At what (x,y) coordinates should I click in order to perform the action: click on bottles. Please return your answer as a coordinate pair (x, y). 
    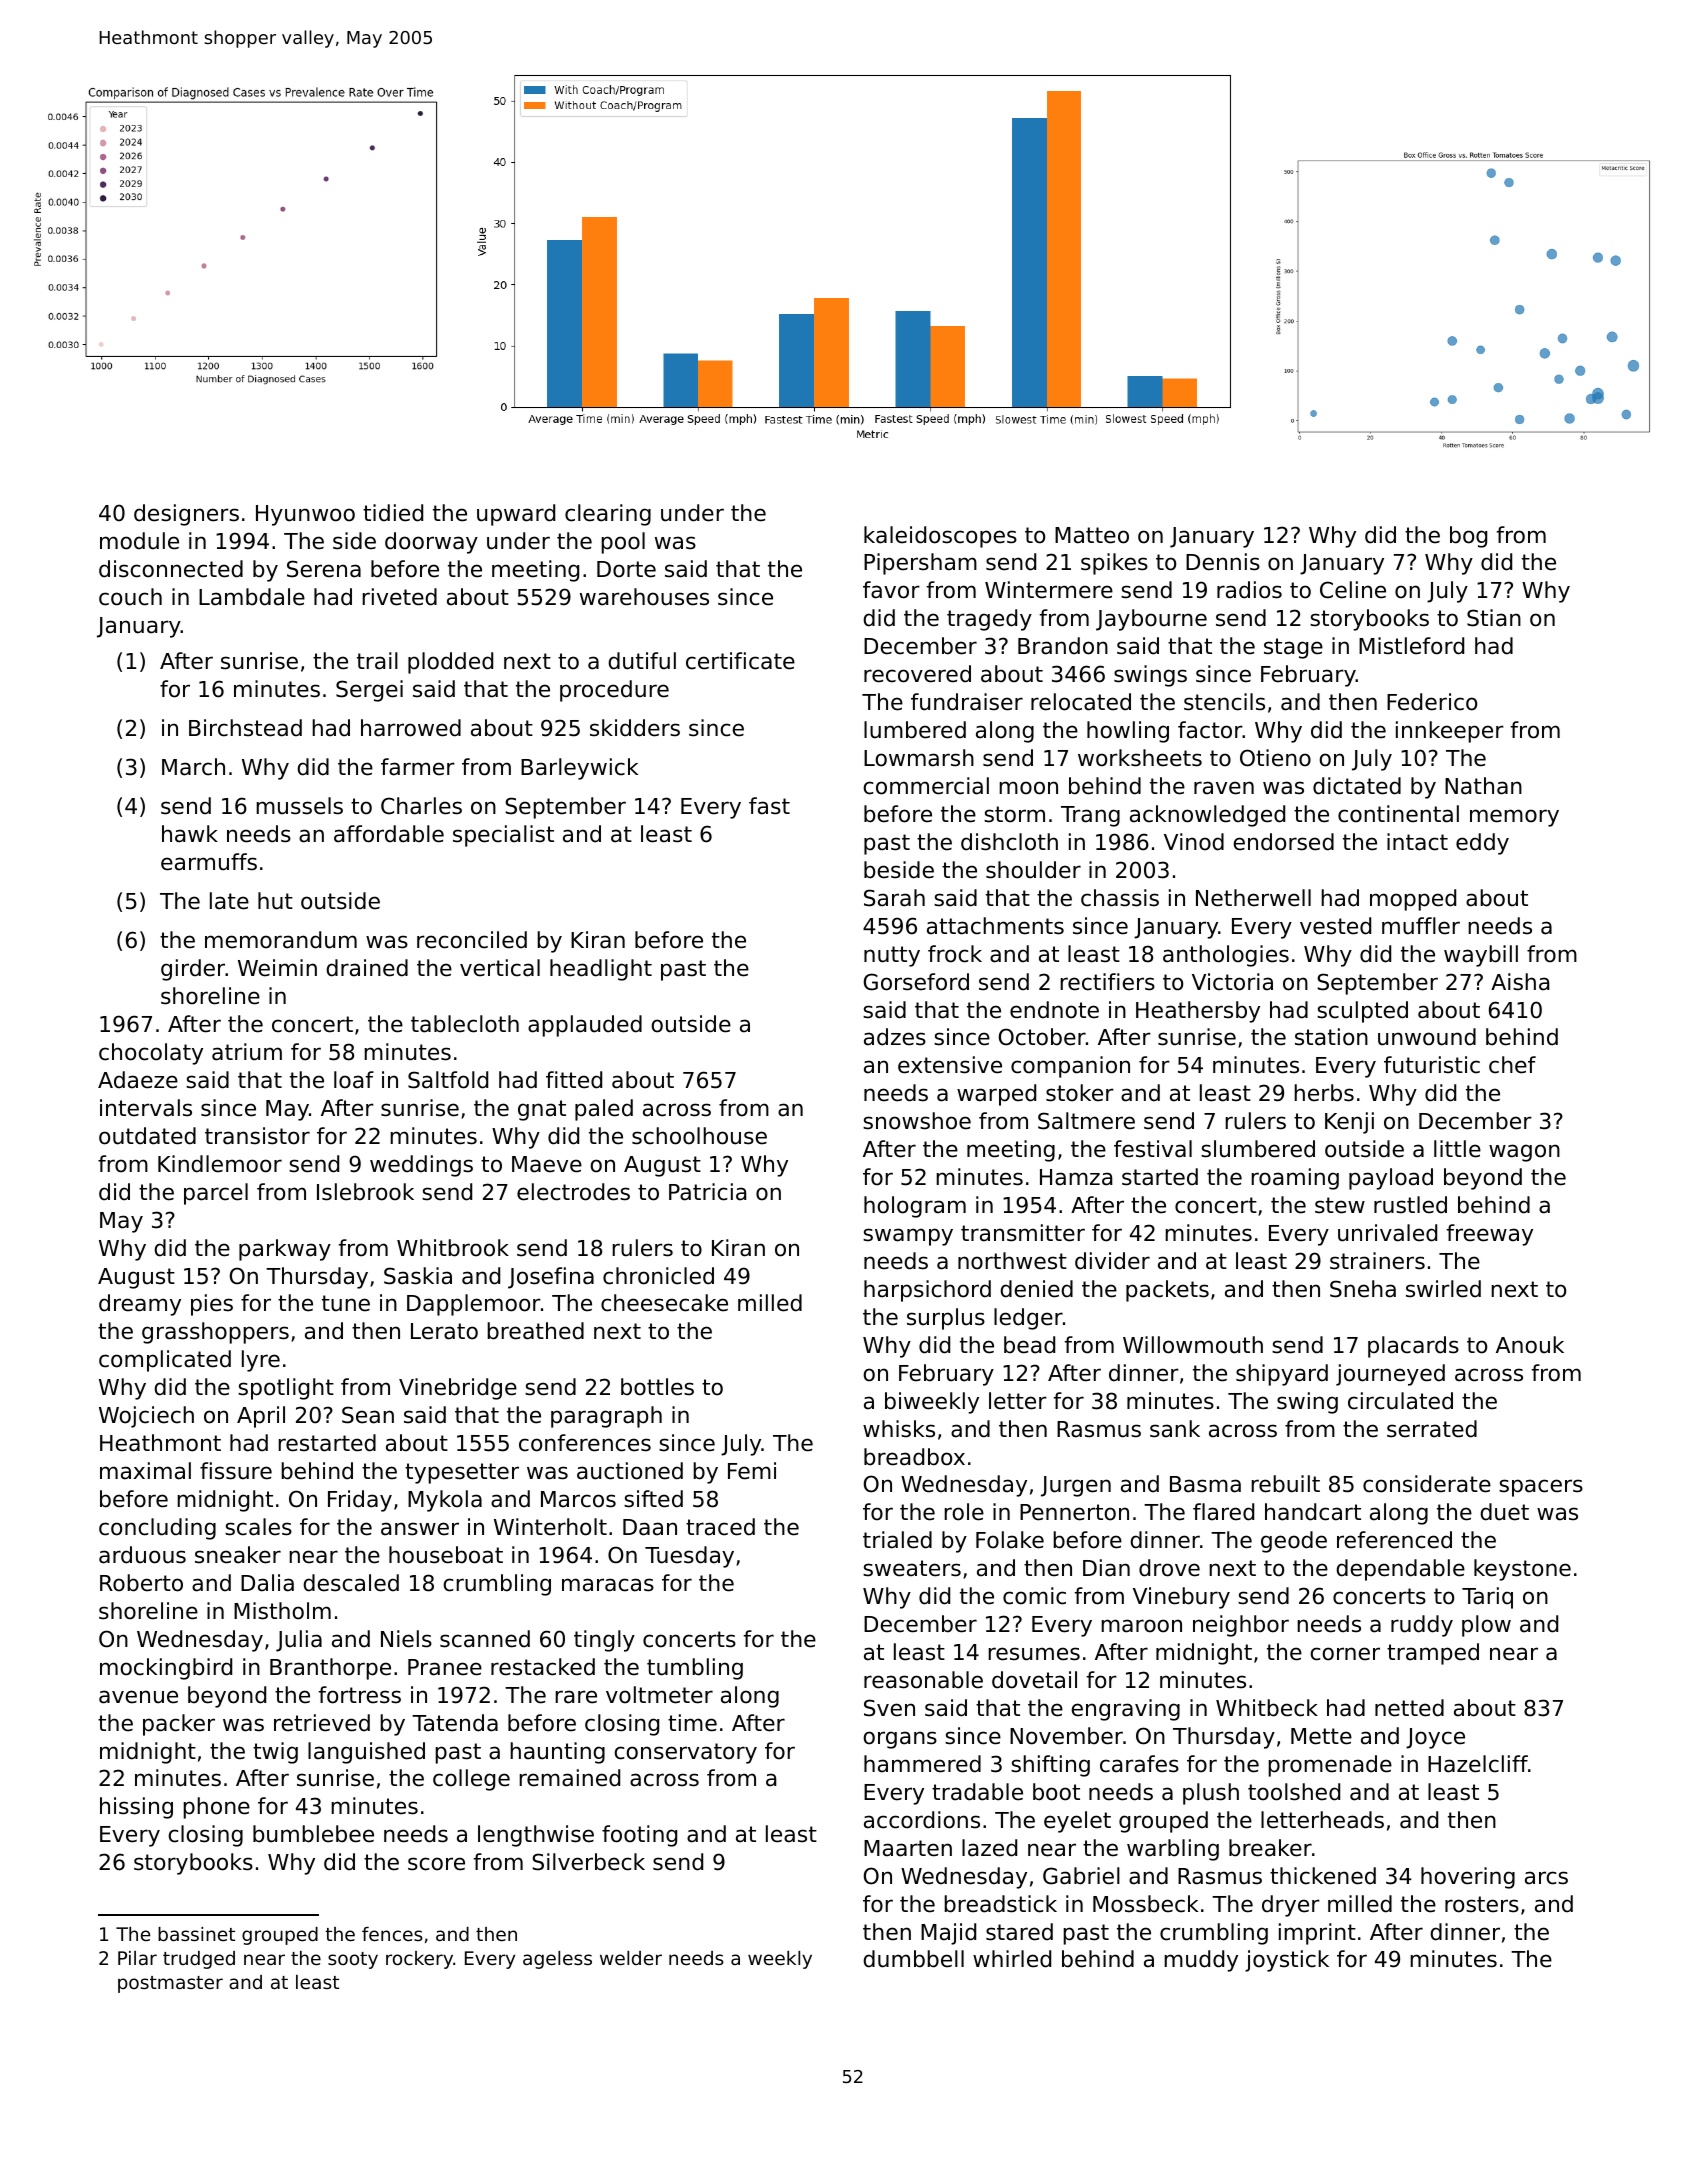
    Looking at the image, I should click on (657, 1387).
